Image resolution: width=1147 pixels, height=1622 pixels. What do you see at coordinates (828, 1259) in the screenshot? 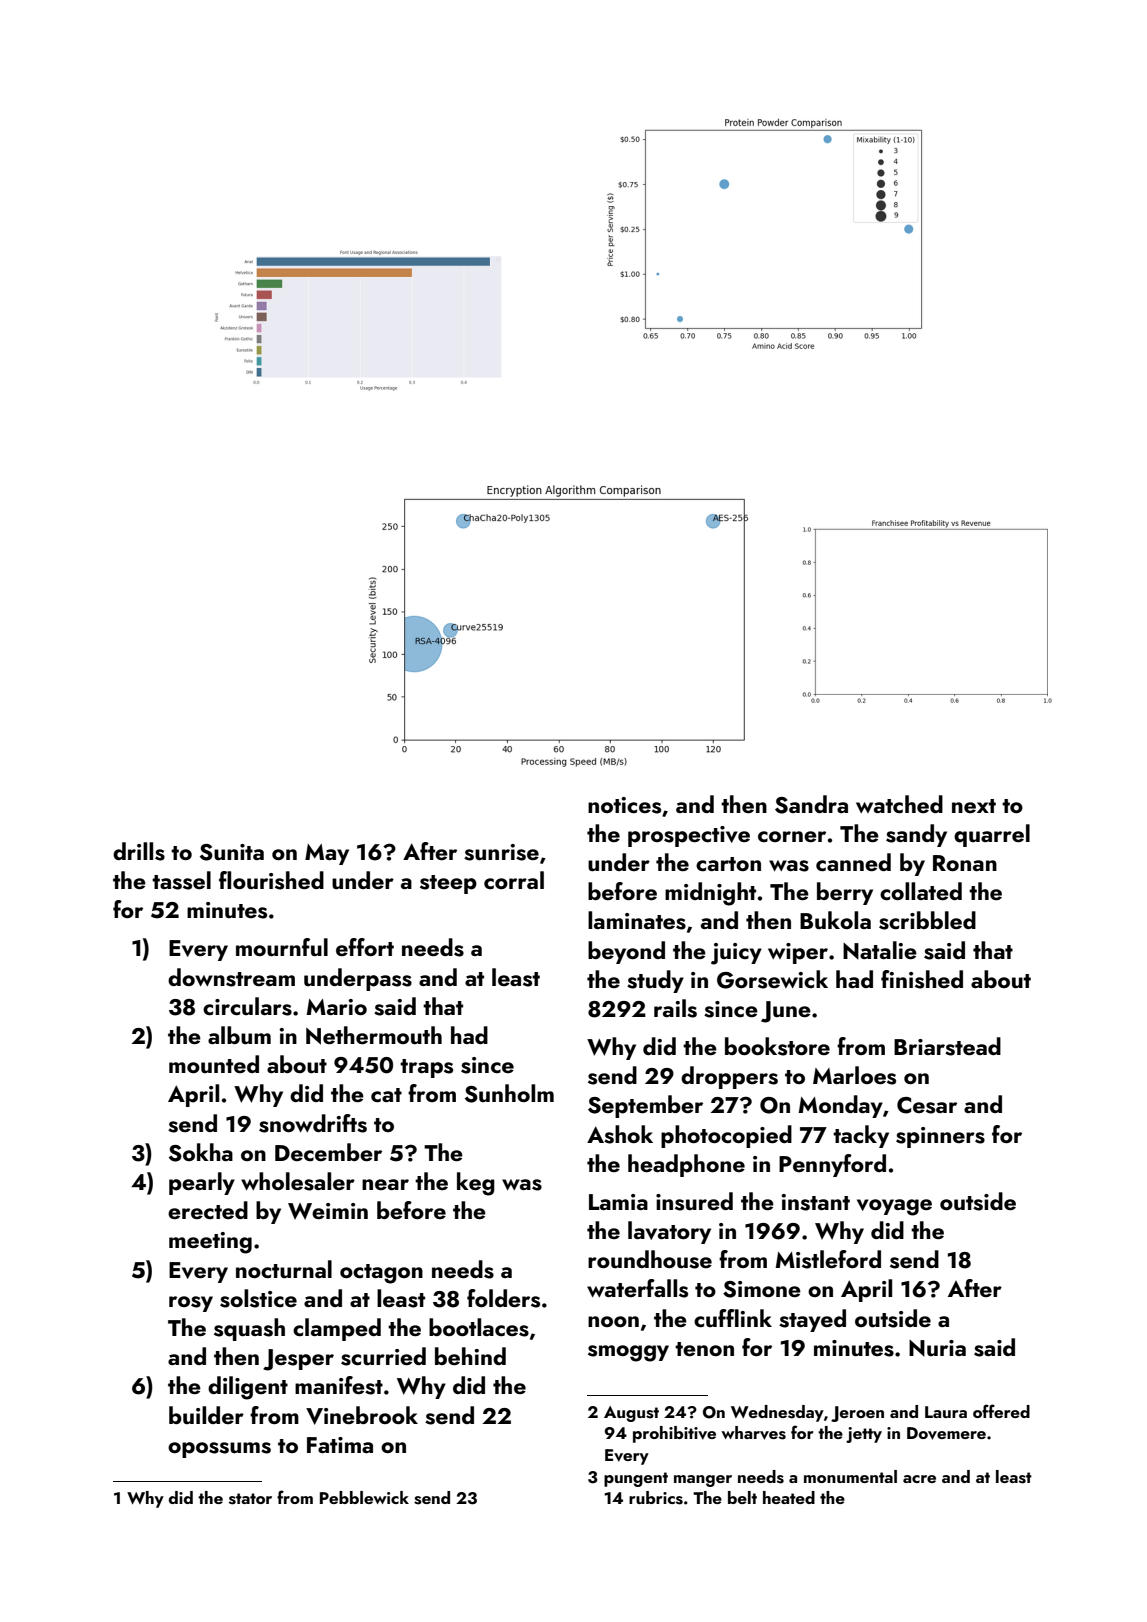
I see `Mistleford` at bounding box center [828, 1259].
